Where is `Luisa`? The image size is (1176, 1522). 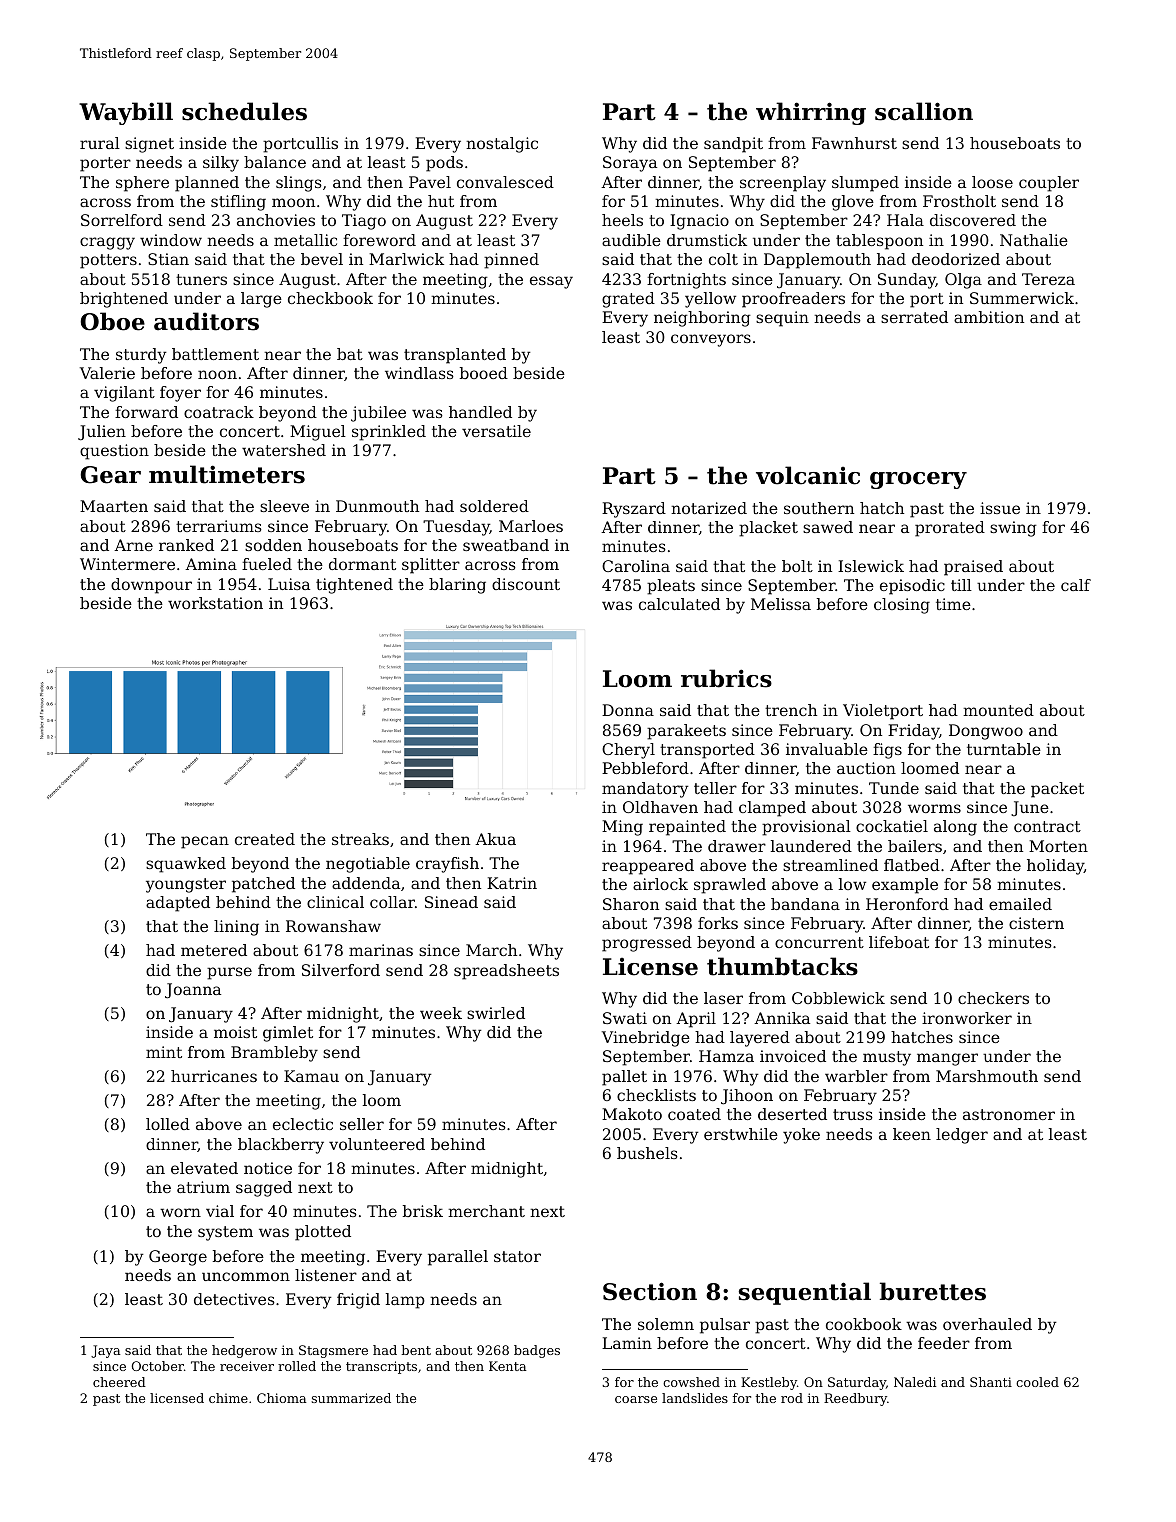
Luisa is located at coordinates (289, 584).
